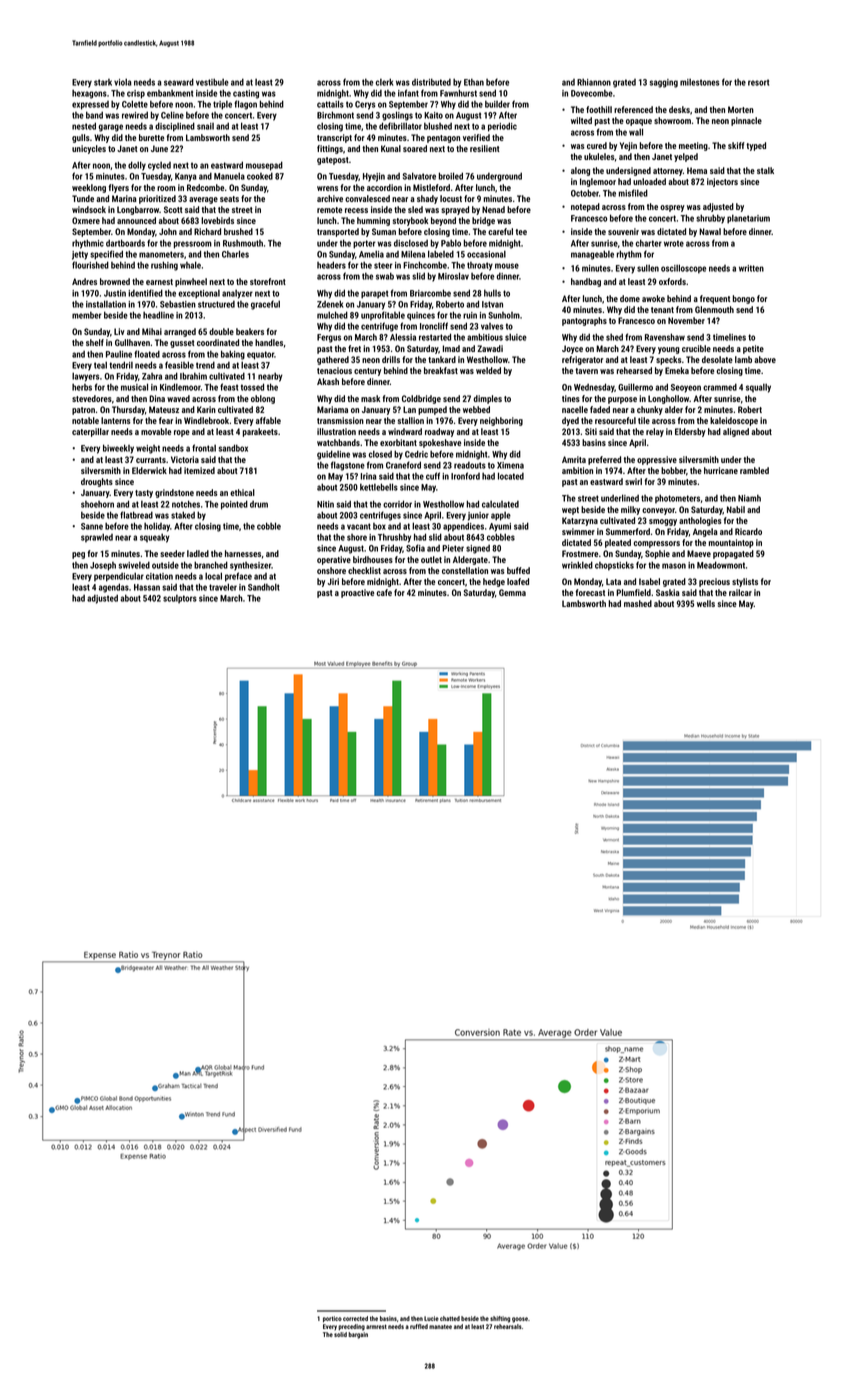  What do you see at coordinates (740, 592) in the image?
I see `railcar` at bounding box center [740, 592].
